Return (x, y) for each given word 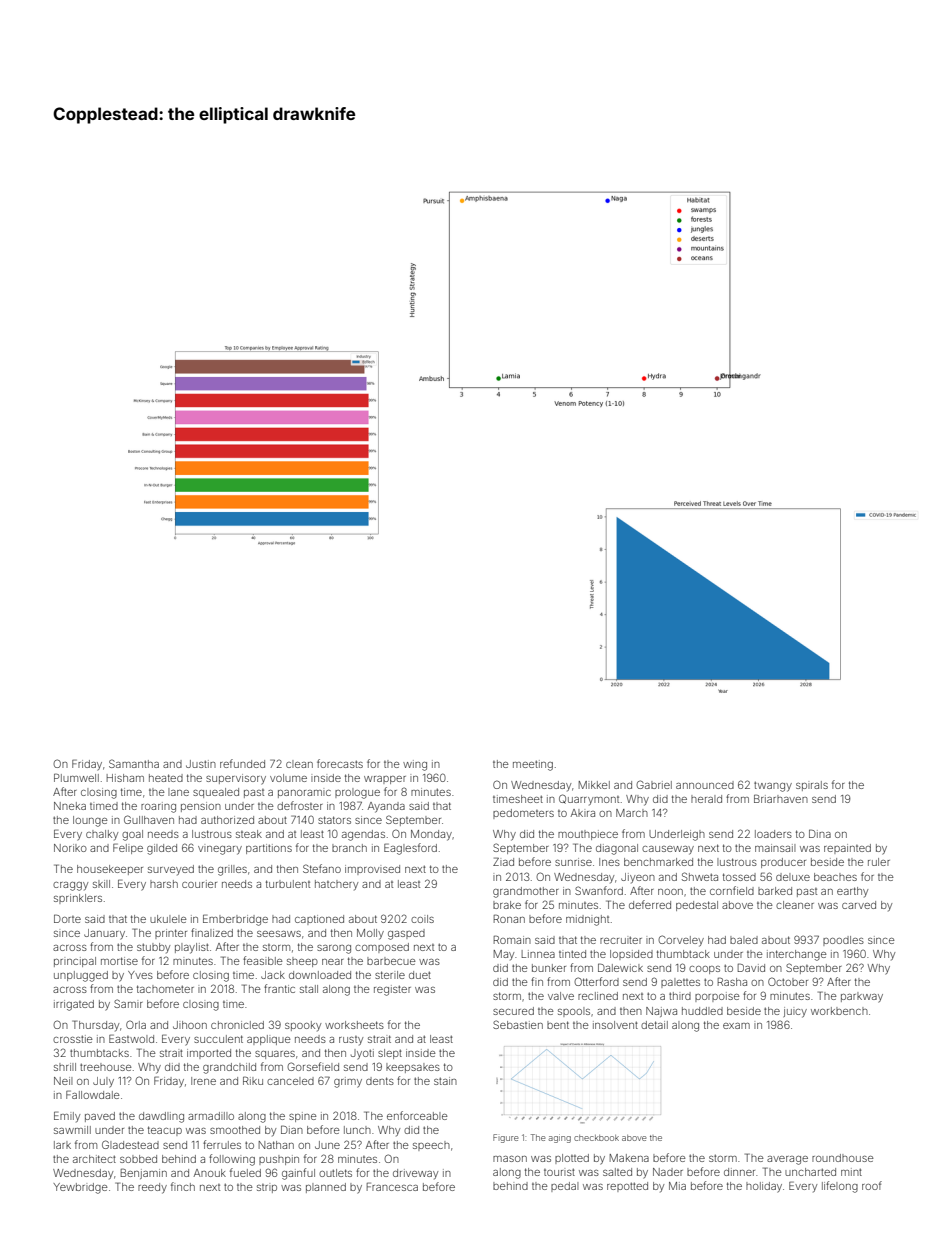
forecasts (340, 763)
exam (736, 1026)
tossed (739, 877)
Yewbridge (80, 1188)
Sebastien (518, 1024)
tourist (559, 1172)
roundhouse (843, 1158)
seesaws (279, 934)
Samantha (134, 763)
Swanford (599, 890)
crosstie (73, 1039)
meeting (533, 765)
